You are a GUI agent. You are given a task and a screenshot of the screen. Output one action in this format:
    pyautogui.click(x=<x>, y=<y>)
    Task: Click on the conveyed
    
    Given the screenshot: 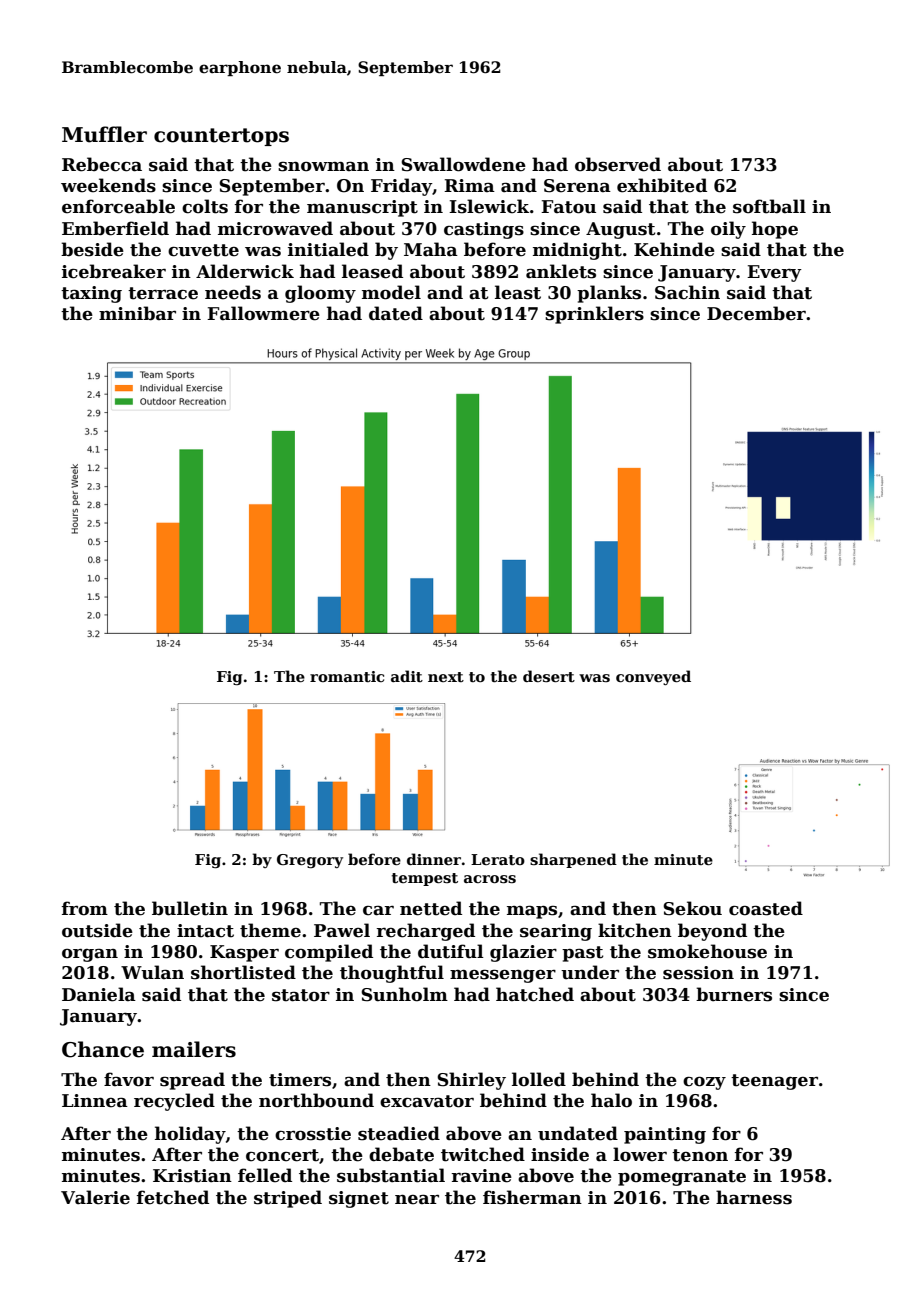 What is the action you would take?
    pyautogui.click(x=653, y=677)
